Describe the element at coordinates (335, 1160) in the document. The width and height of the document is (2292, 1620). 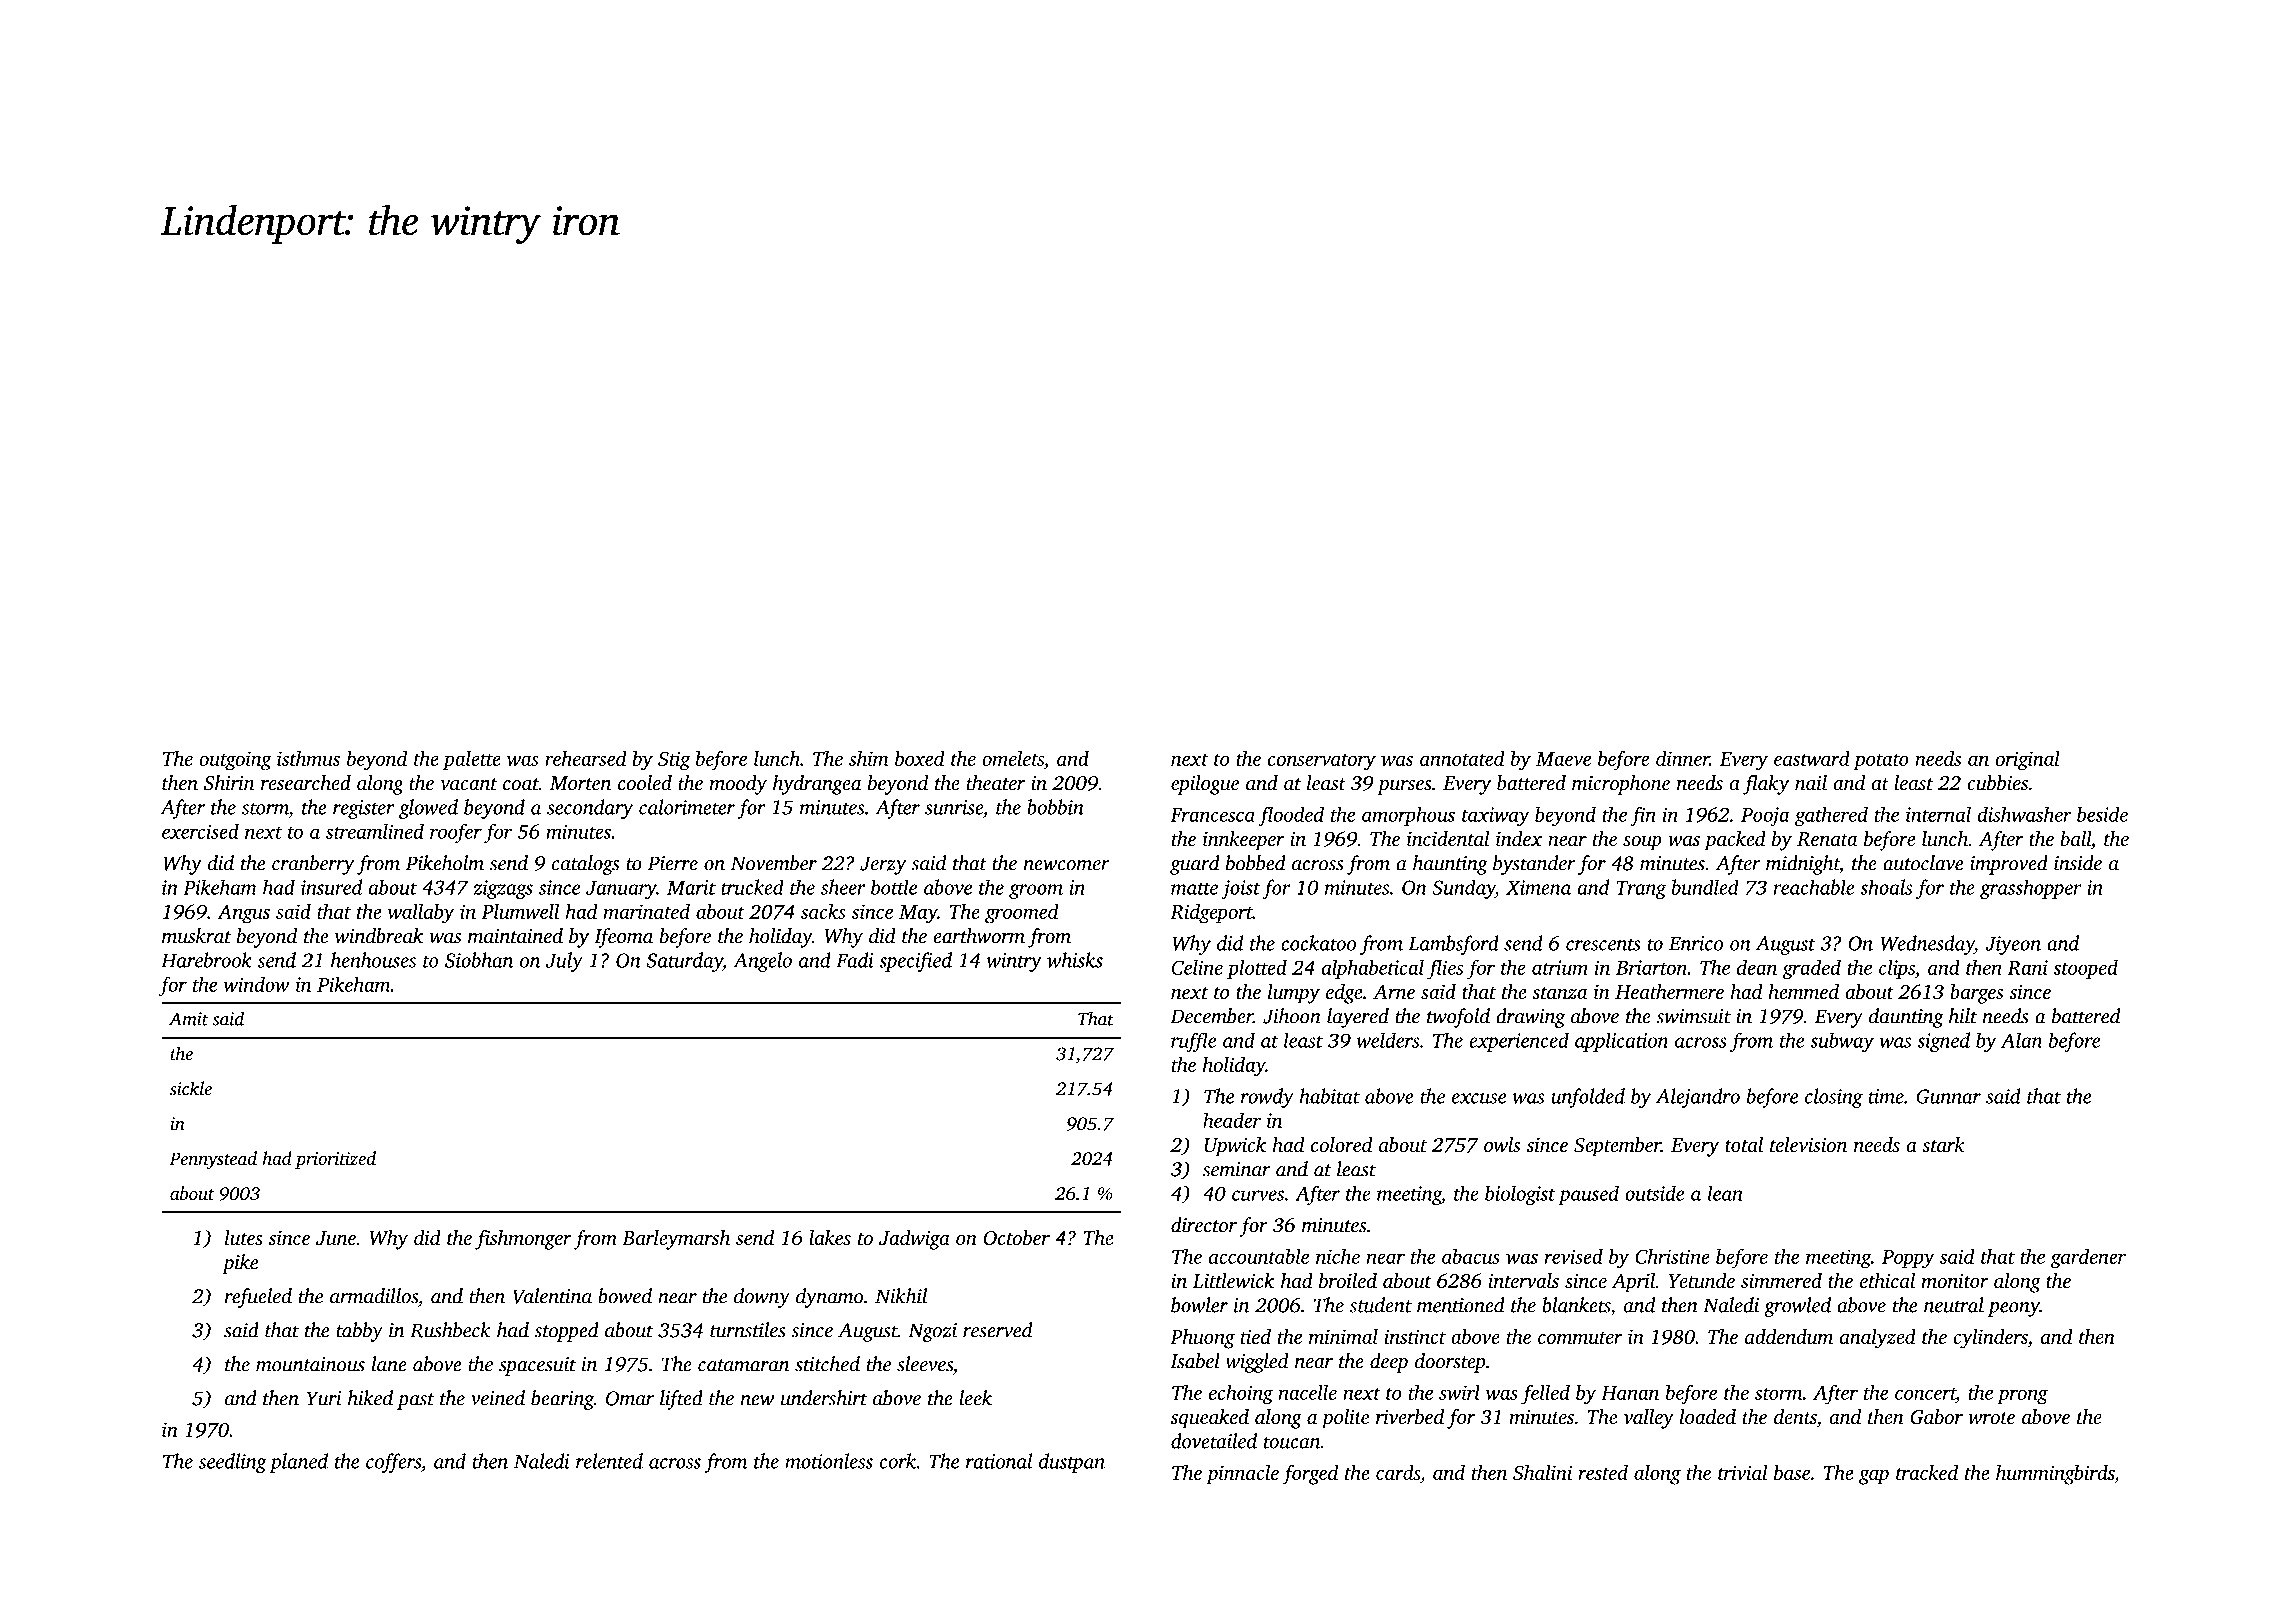
I see `prioritized` at that location.
